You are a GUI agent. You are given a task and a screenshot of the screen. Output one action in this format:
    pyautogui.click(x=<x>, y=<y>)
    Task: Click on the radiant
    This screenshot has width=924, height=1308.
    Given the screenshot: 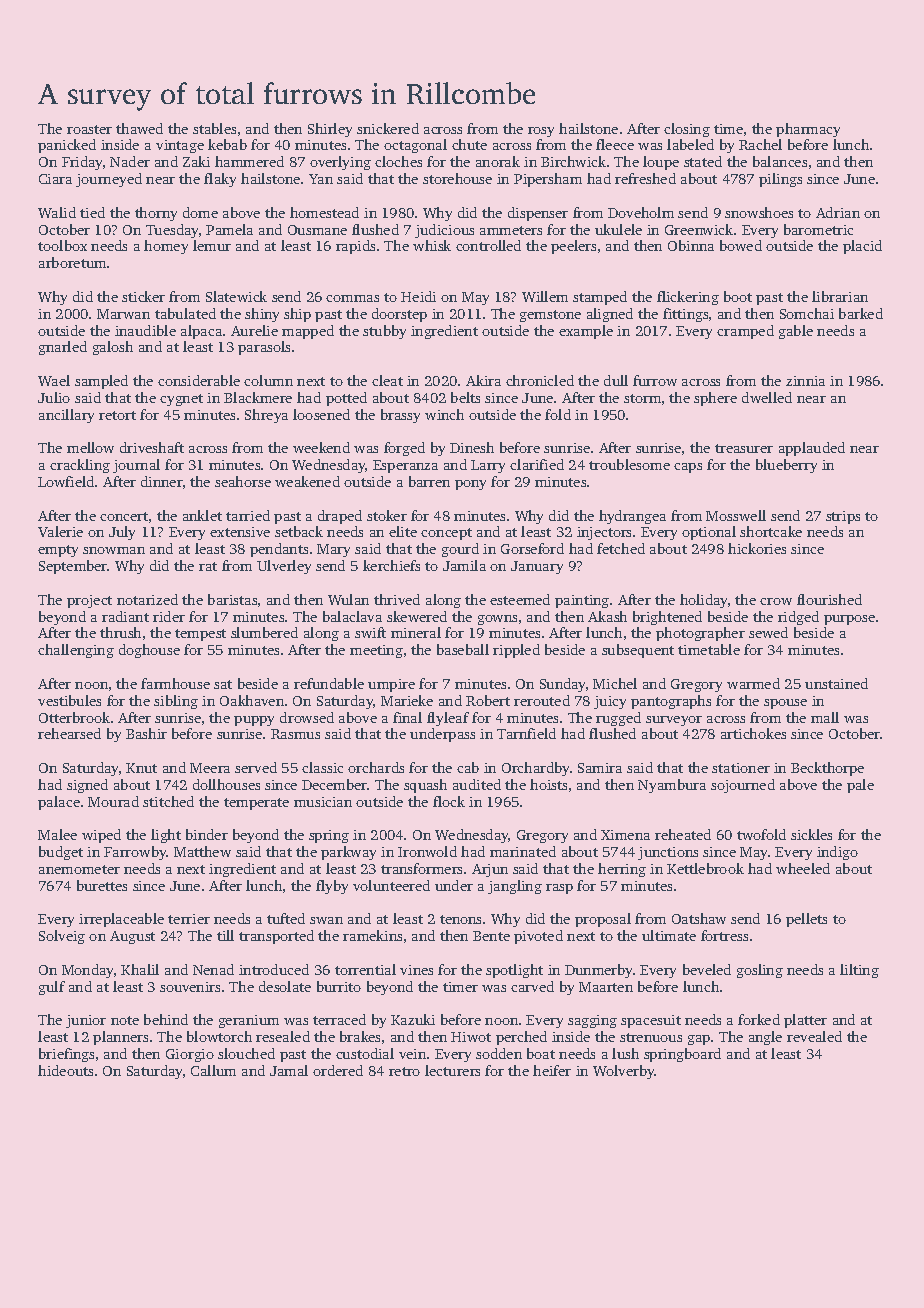 What is the action you would take?
    pyautogui.click(x=125, y=616)
